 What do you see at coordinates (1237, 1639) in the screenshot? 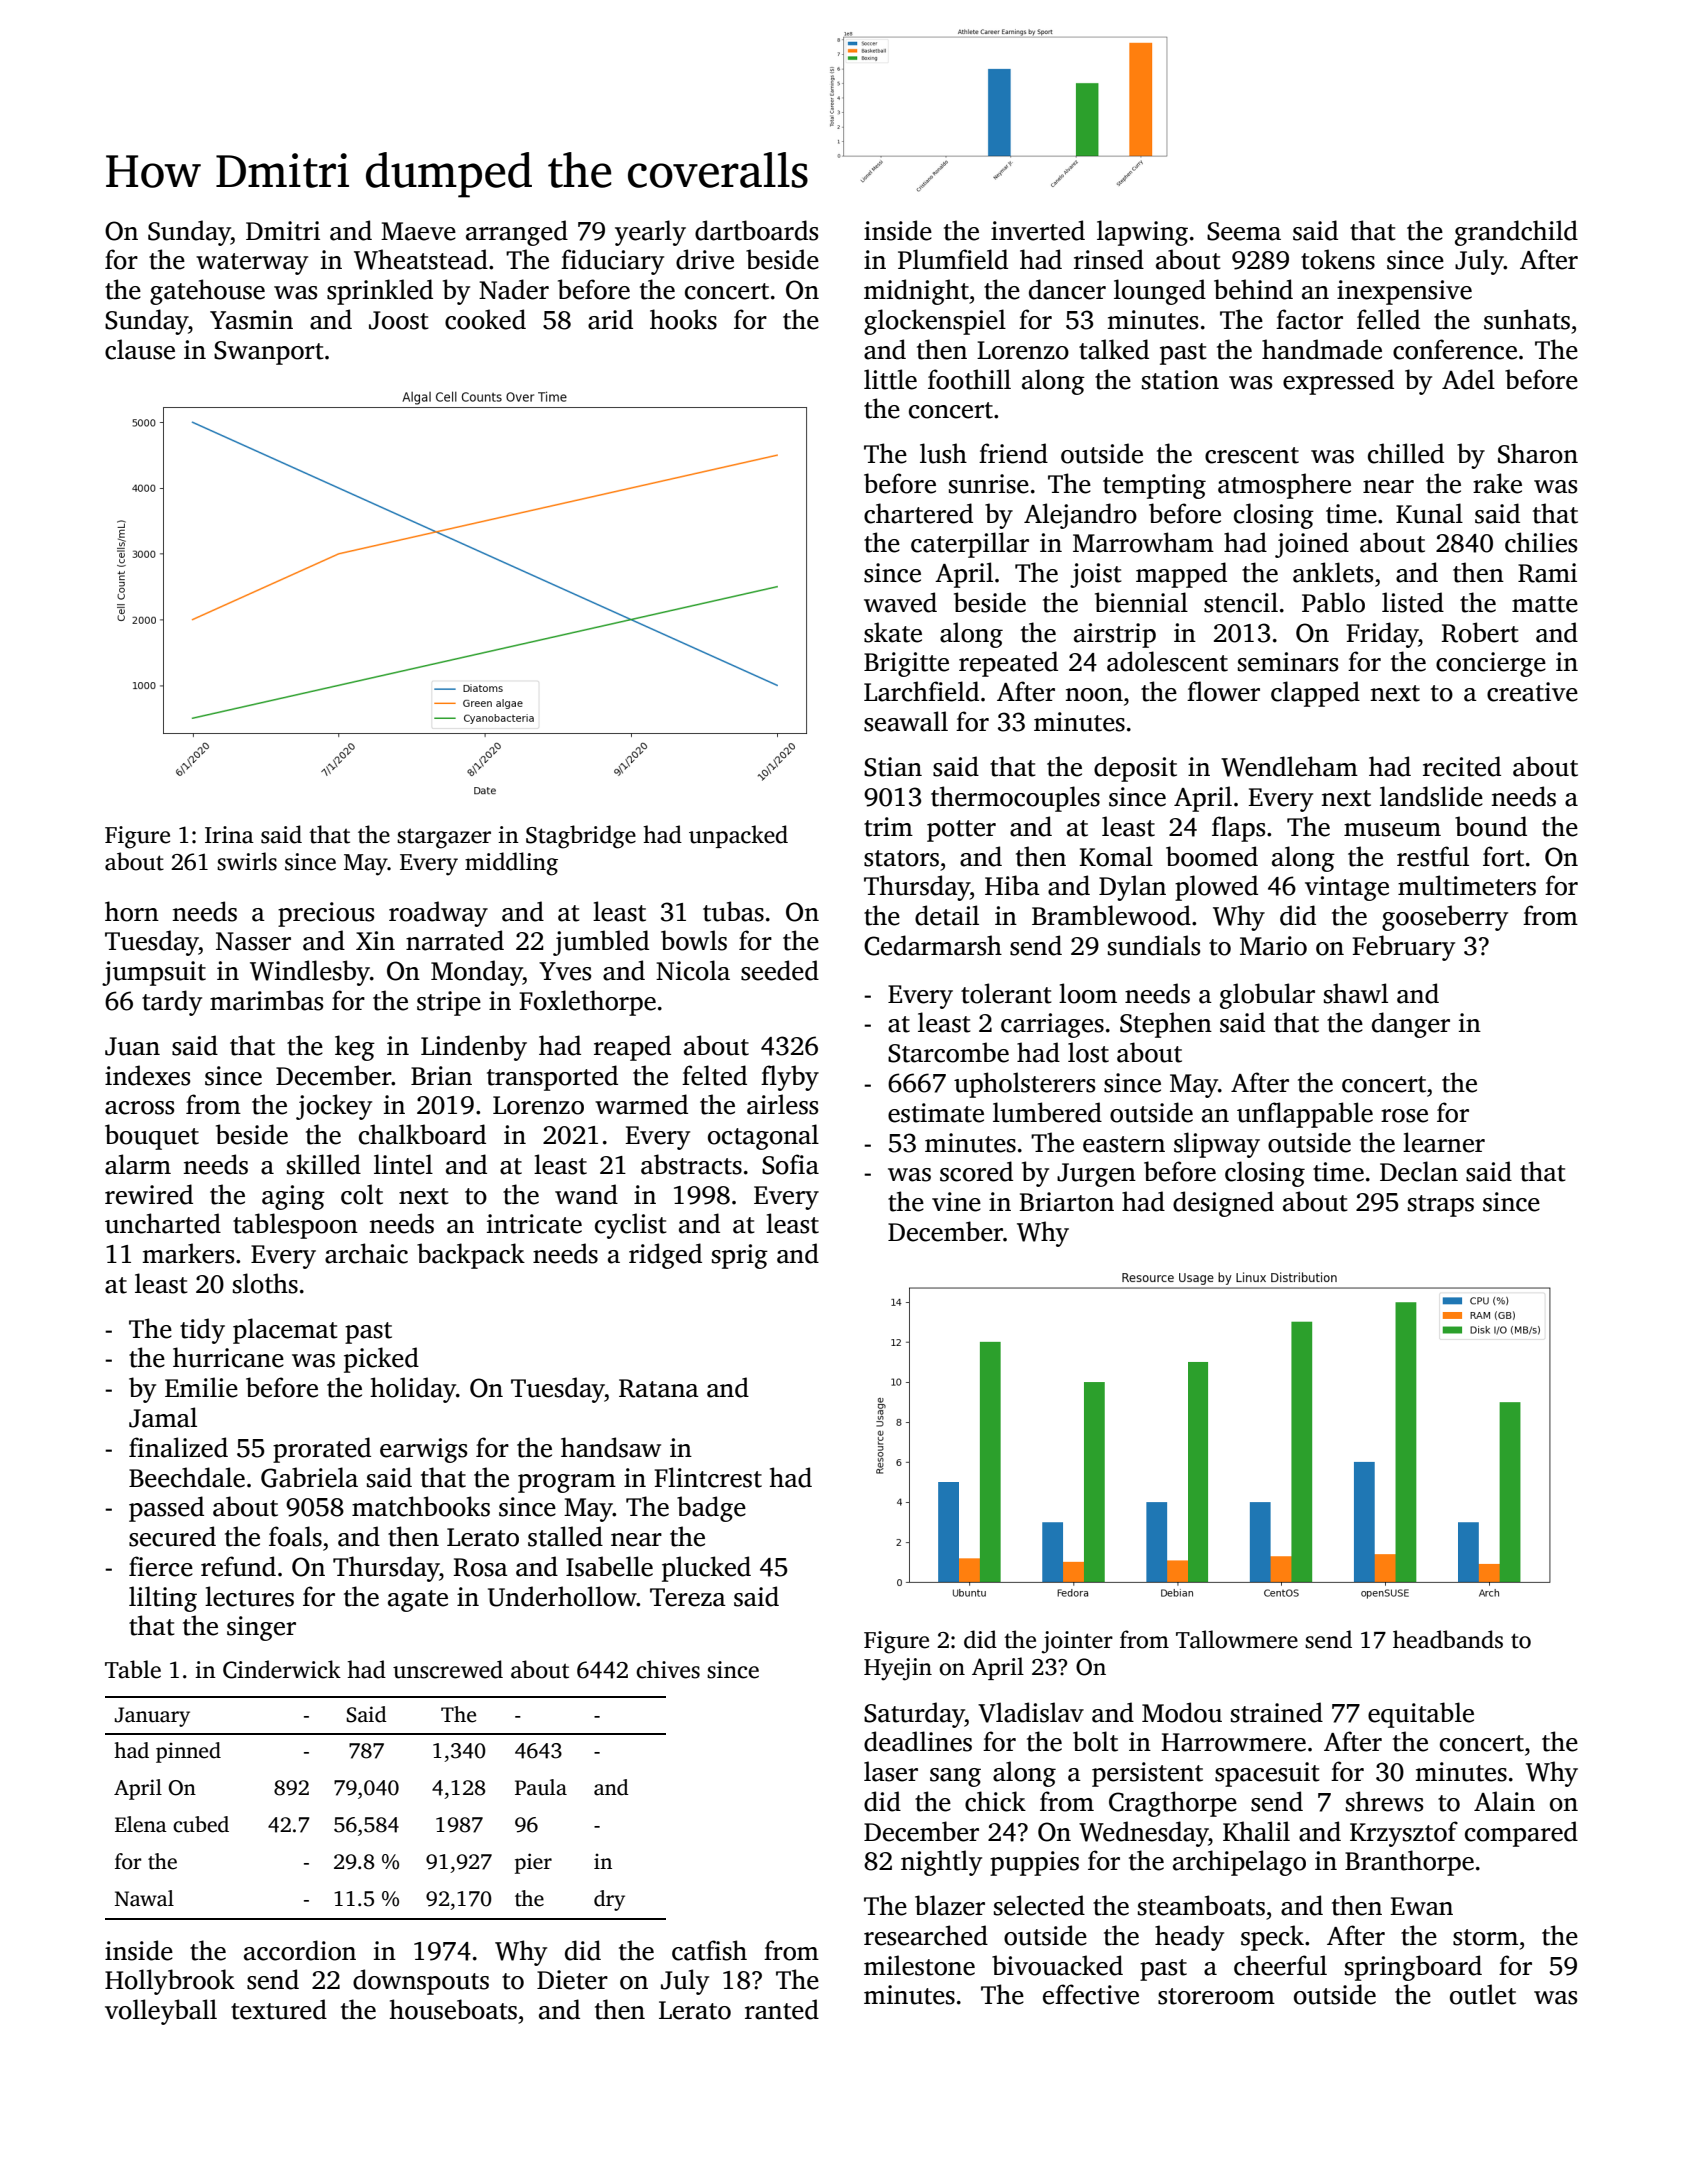
I see `Tallowmere` at bounding box center [1237, 1639].
